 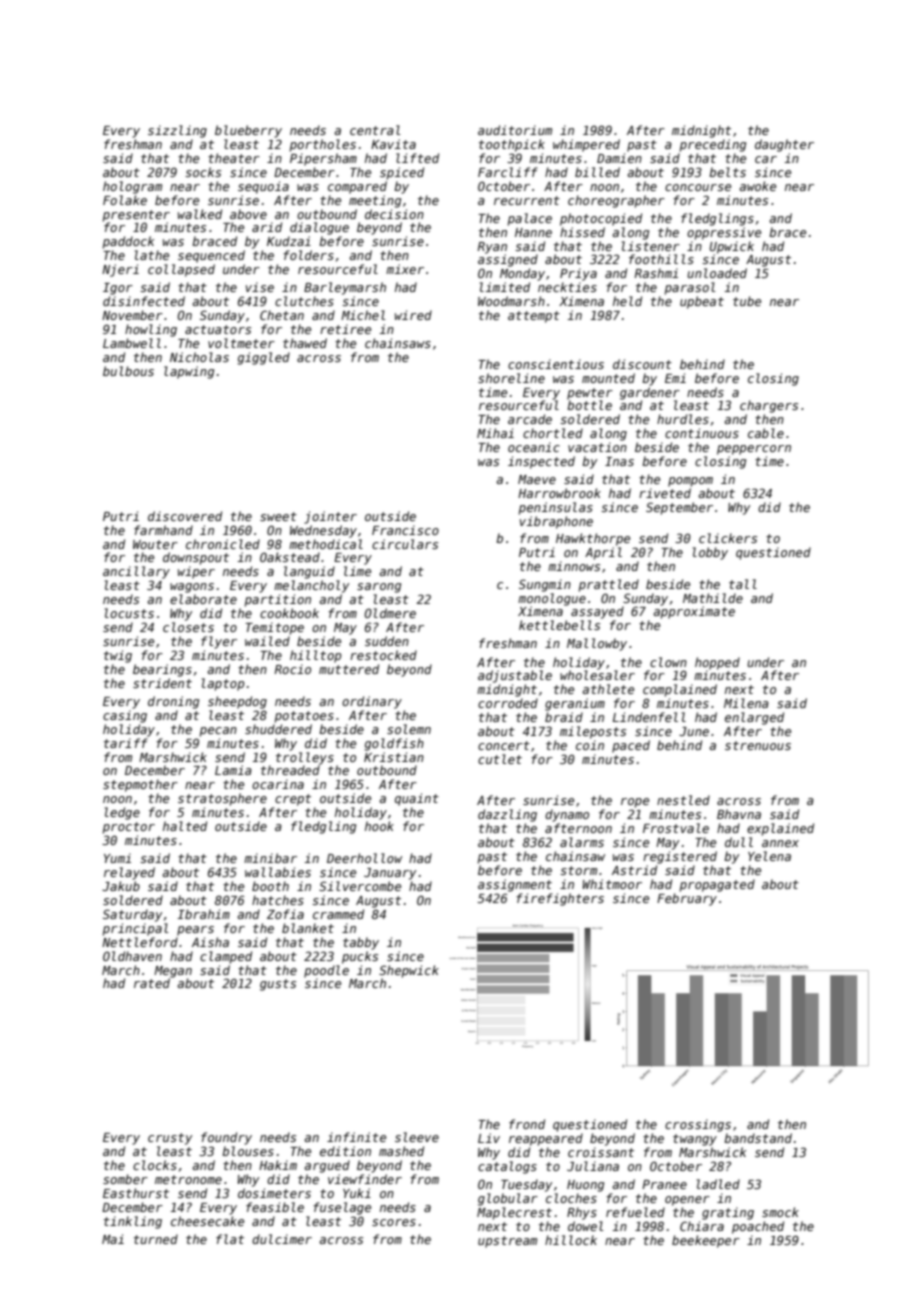 I want to click on Mihai, so click(x=495, y=433).
